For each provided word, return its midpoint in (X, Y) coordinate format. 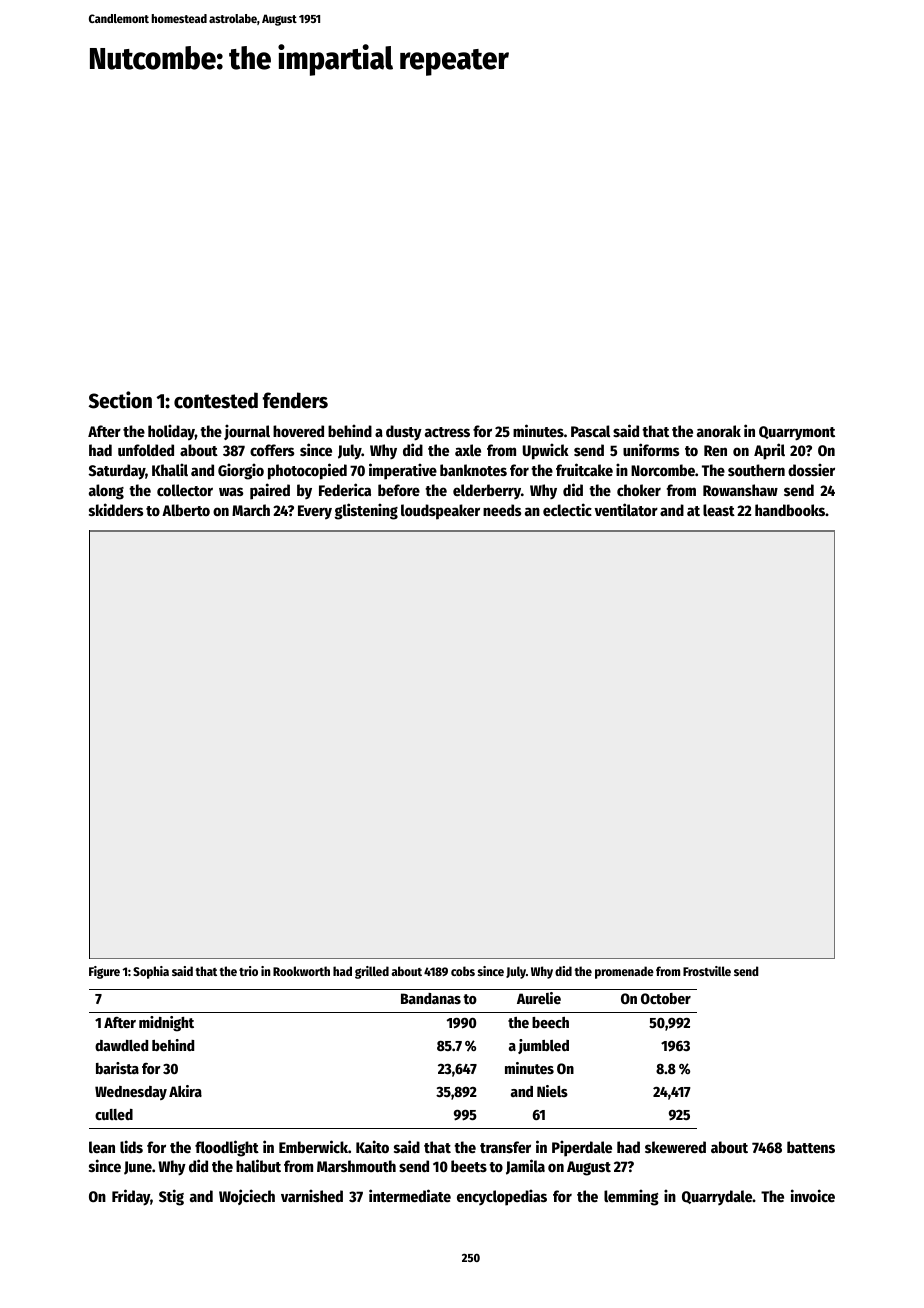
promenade (624, 972)
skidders (116, 509)
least (719, 510)
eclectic (567, 509)
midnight (166, 1024)
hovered (298, 431)
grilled (372, 972)
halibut (258, 1165)
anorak (719, 431)
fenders (295, 400)
